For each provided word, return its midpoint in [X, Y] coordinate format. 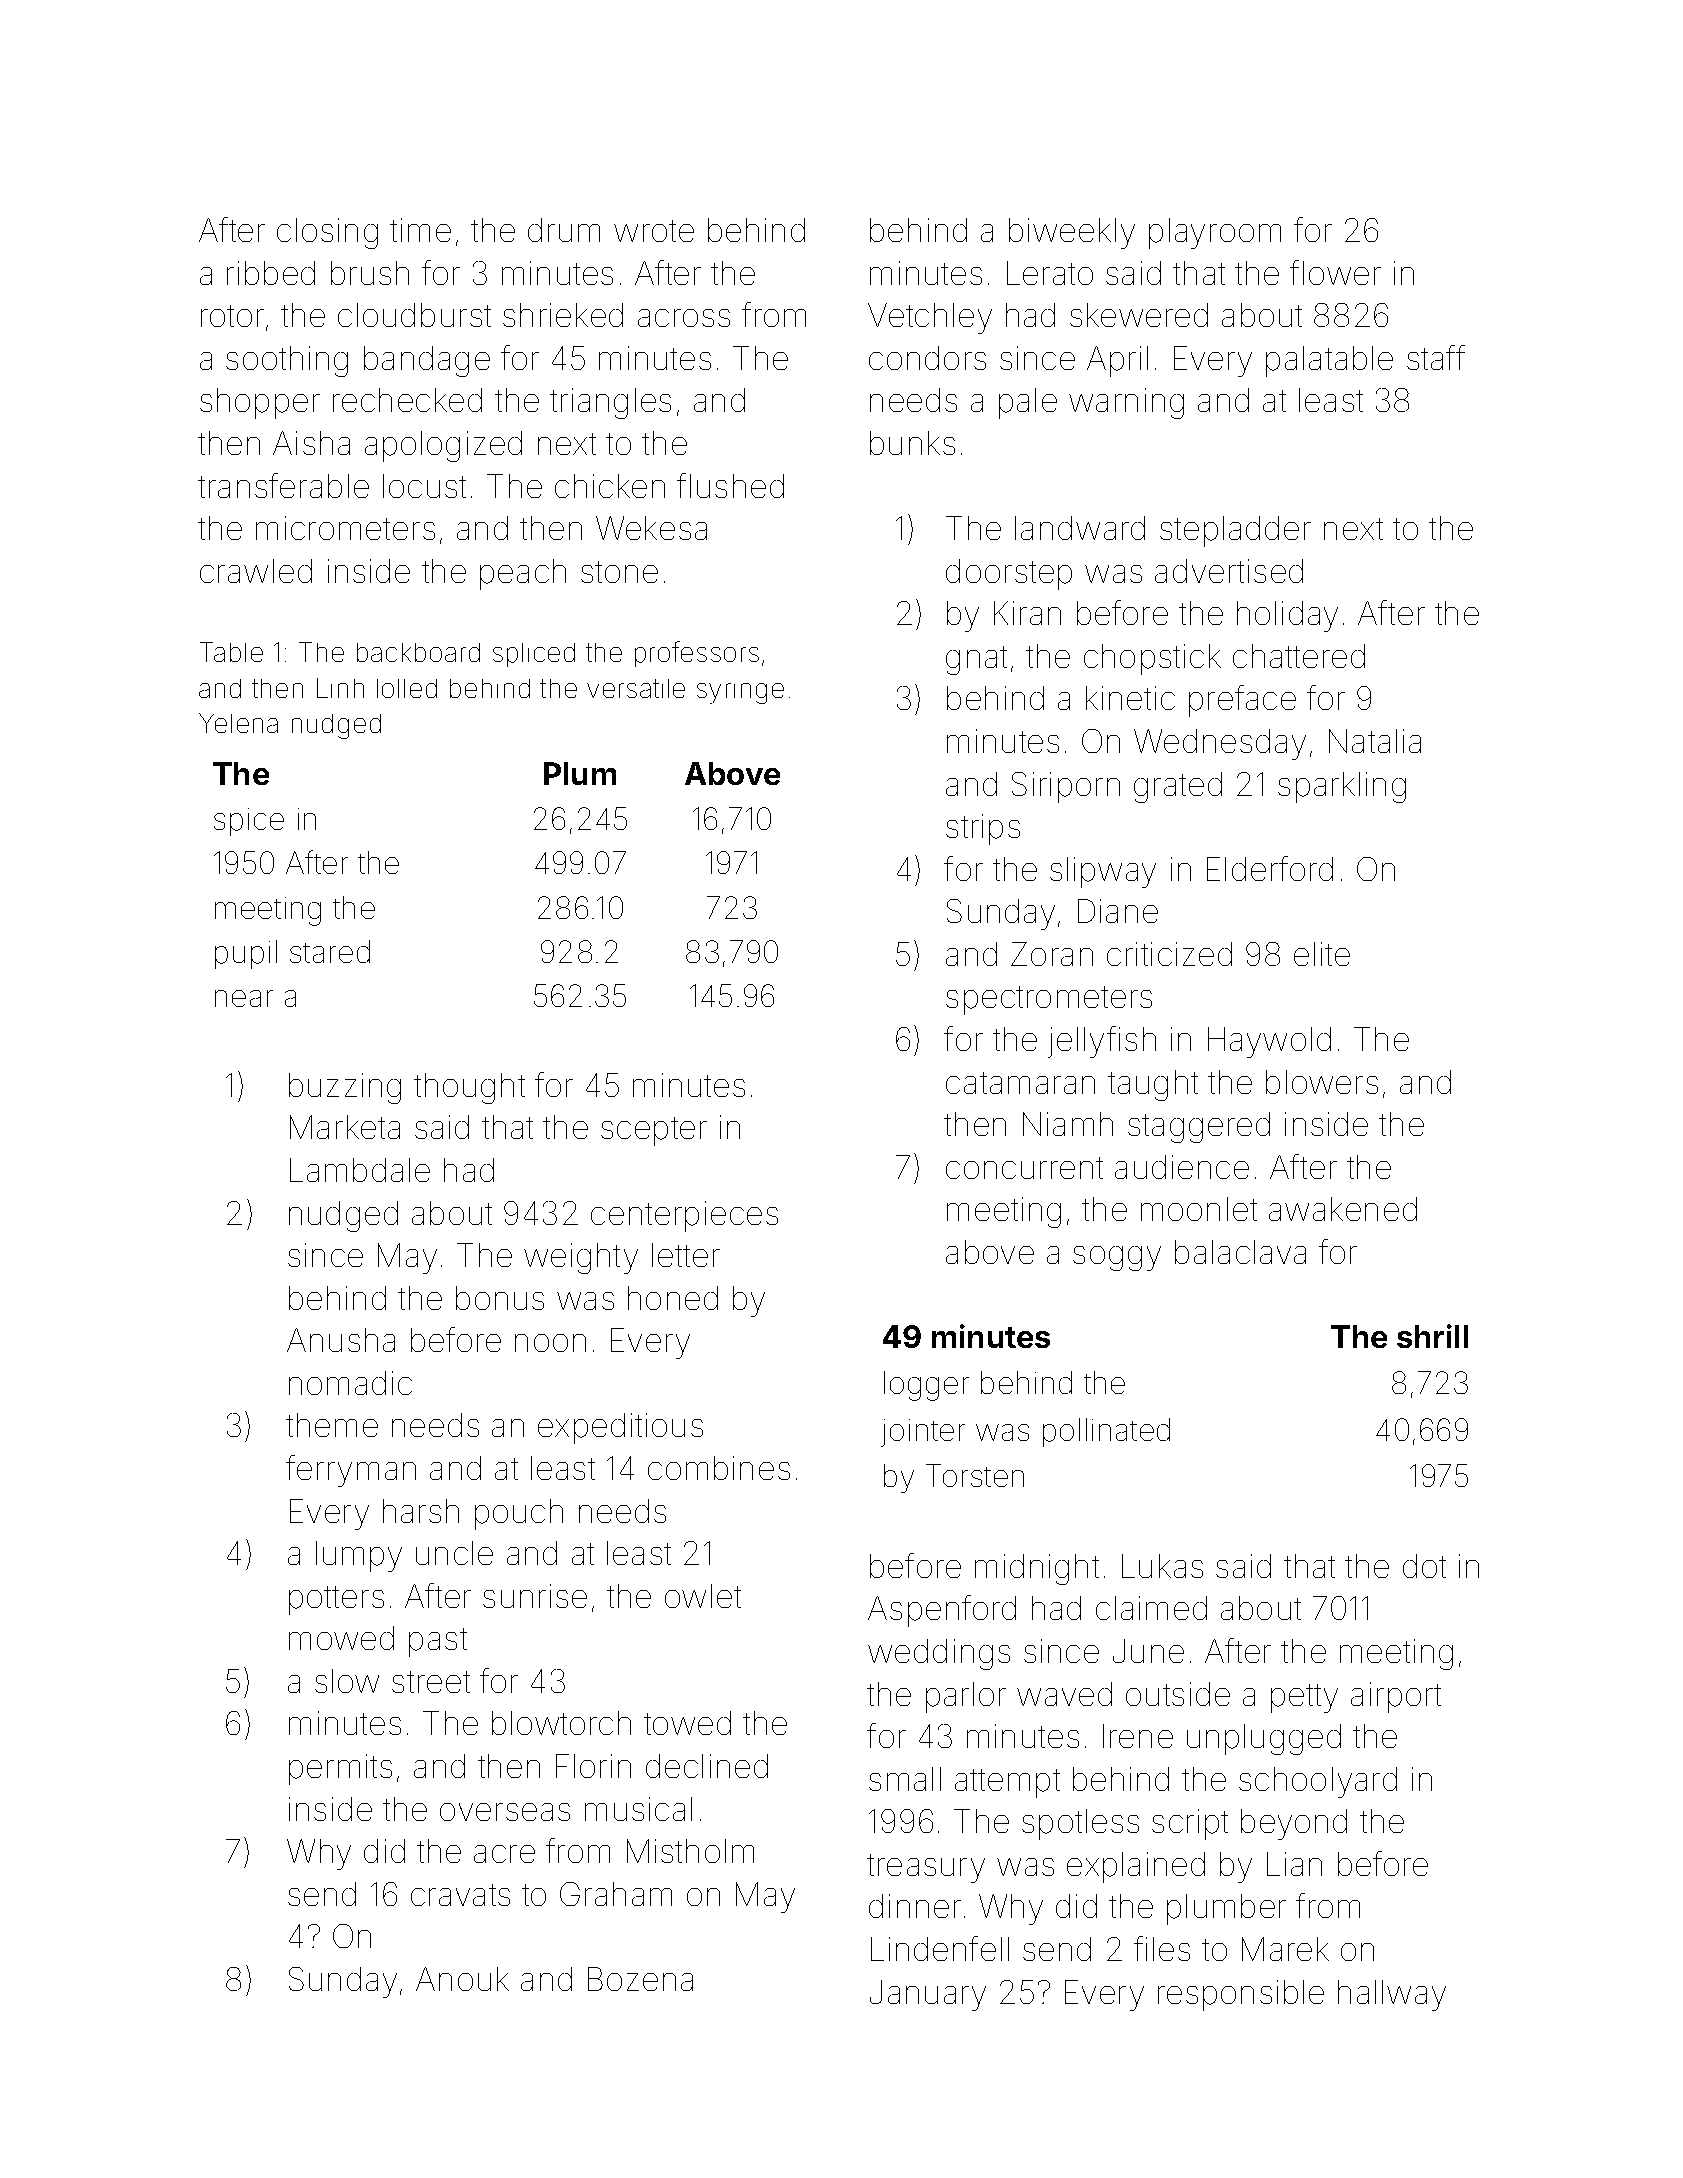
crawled [256, 571]
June [1148, 1651]
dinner [915, 1906]
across [684, 318]
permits [340, 1769]
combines [719, 1468]
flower [1335, 272]
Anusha [341, 1340]
